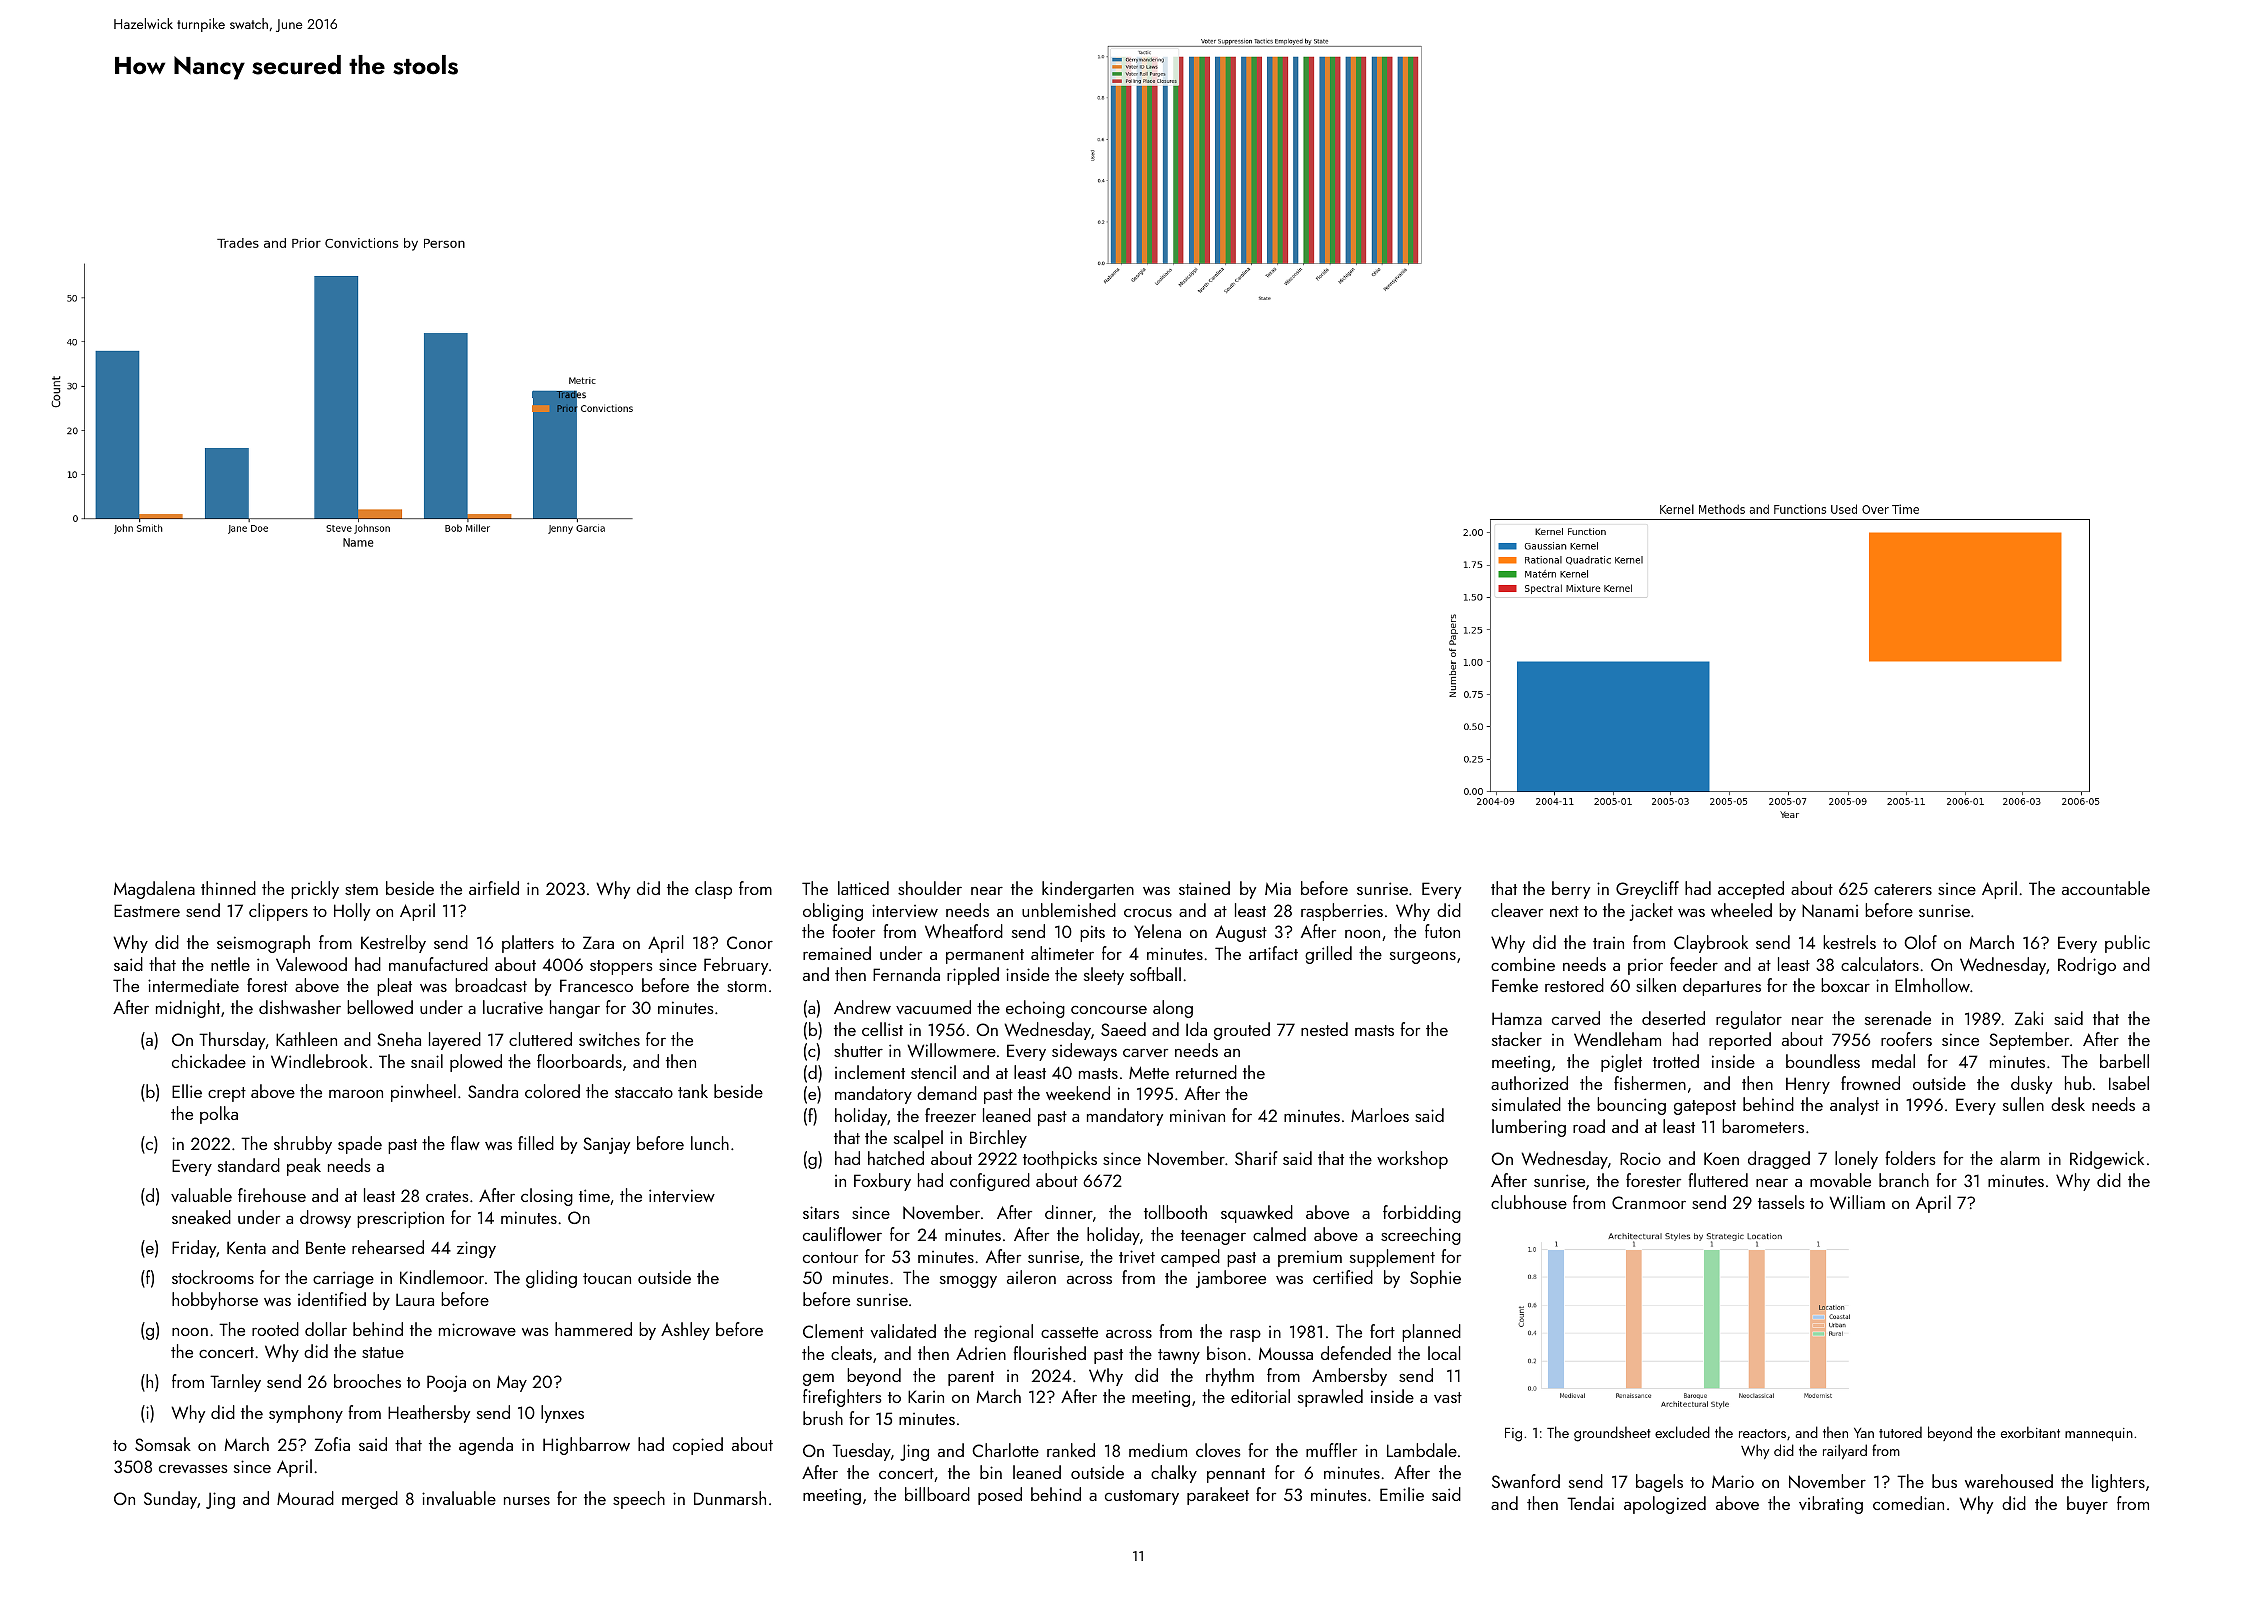 The image size is (2264, 1601). Describe the element at coordinates (1142, 1497) in the page. I see `customary` at that location.
